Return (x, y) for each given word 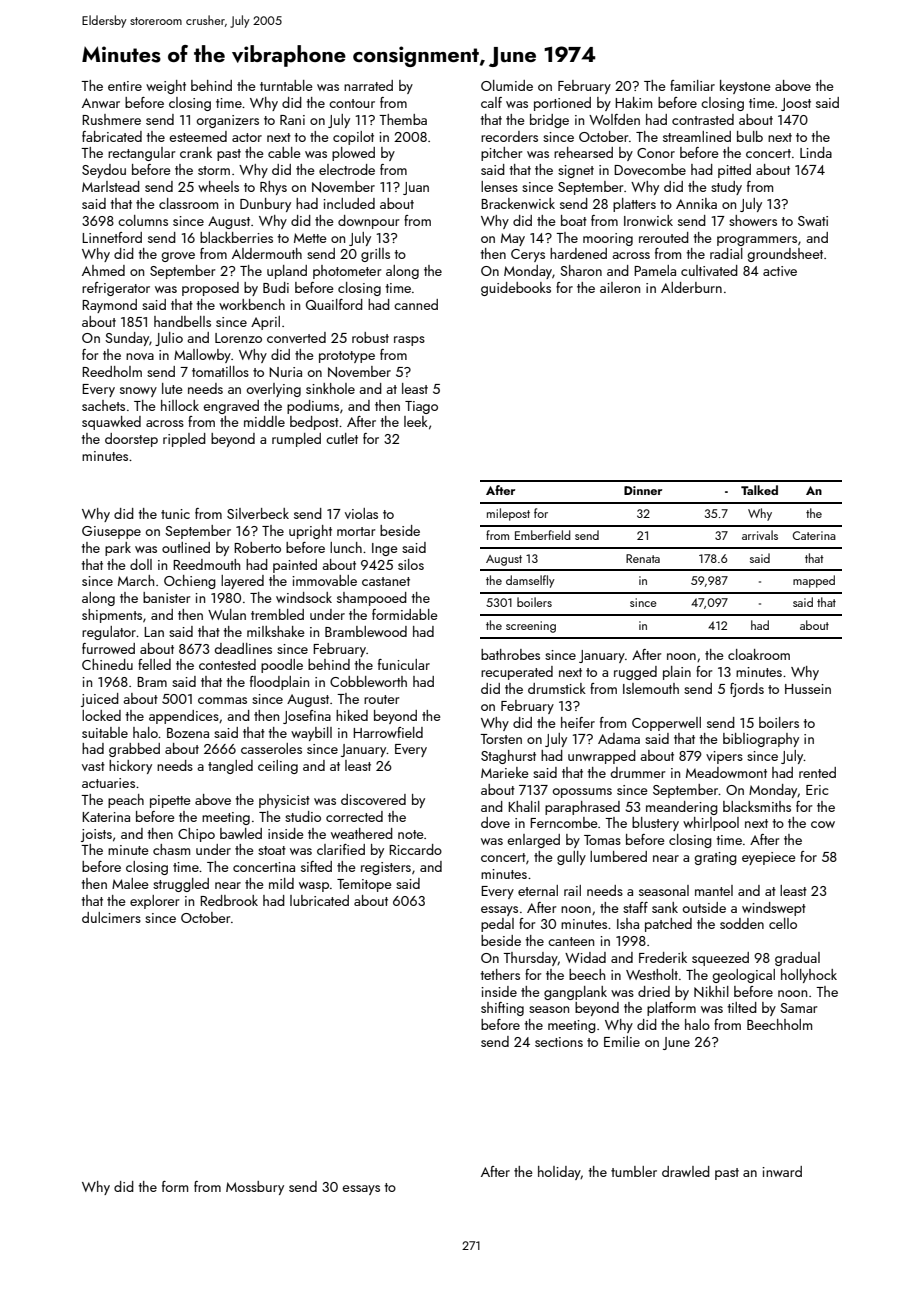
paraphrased (582, 808)
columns (143, 220)
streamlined (697, 136)
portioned (562, 104)
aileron (620, 287)
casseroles (271, 748)
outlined (186, 547)
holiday (559, 1173)
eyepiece (769, 858)
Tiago (421, 407)
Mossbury (255, 1188)
